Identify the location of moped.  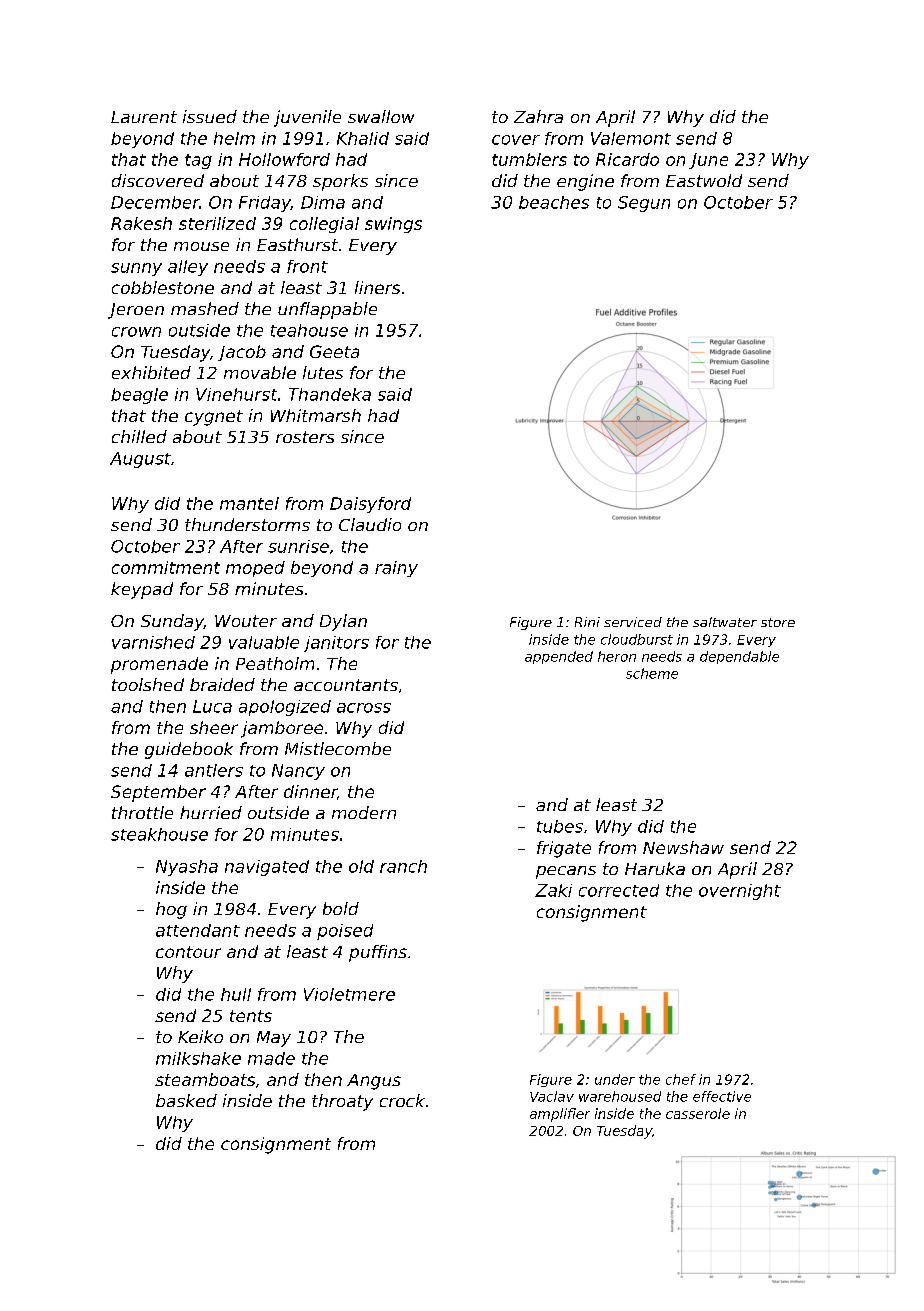
(255, 569).
